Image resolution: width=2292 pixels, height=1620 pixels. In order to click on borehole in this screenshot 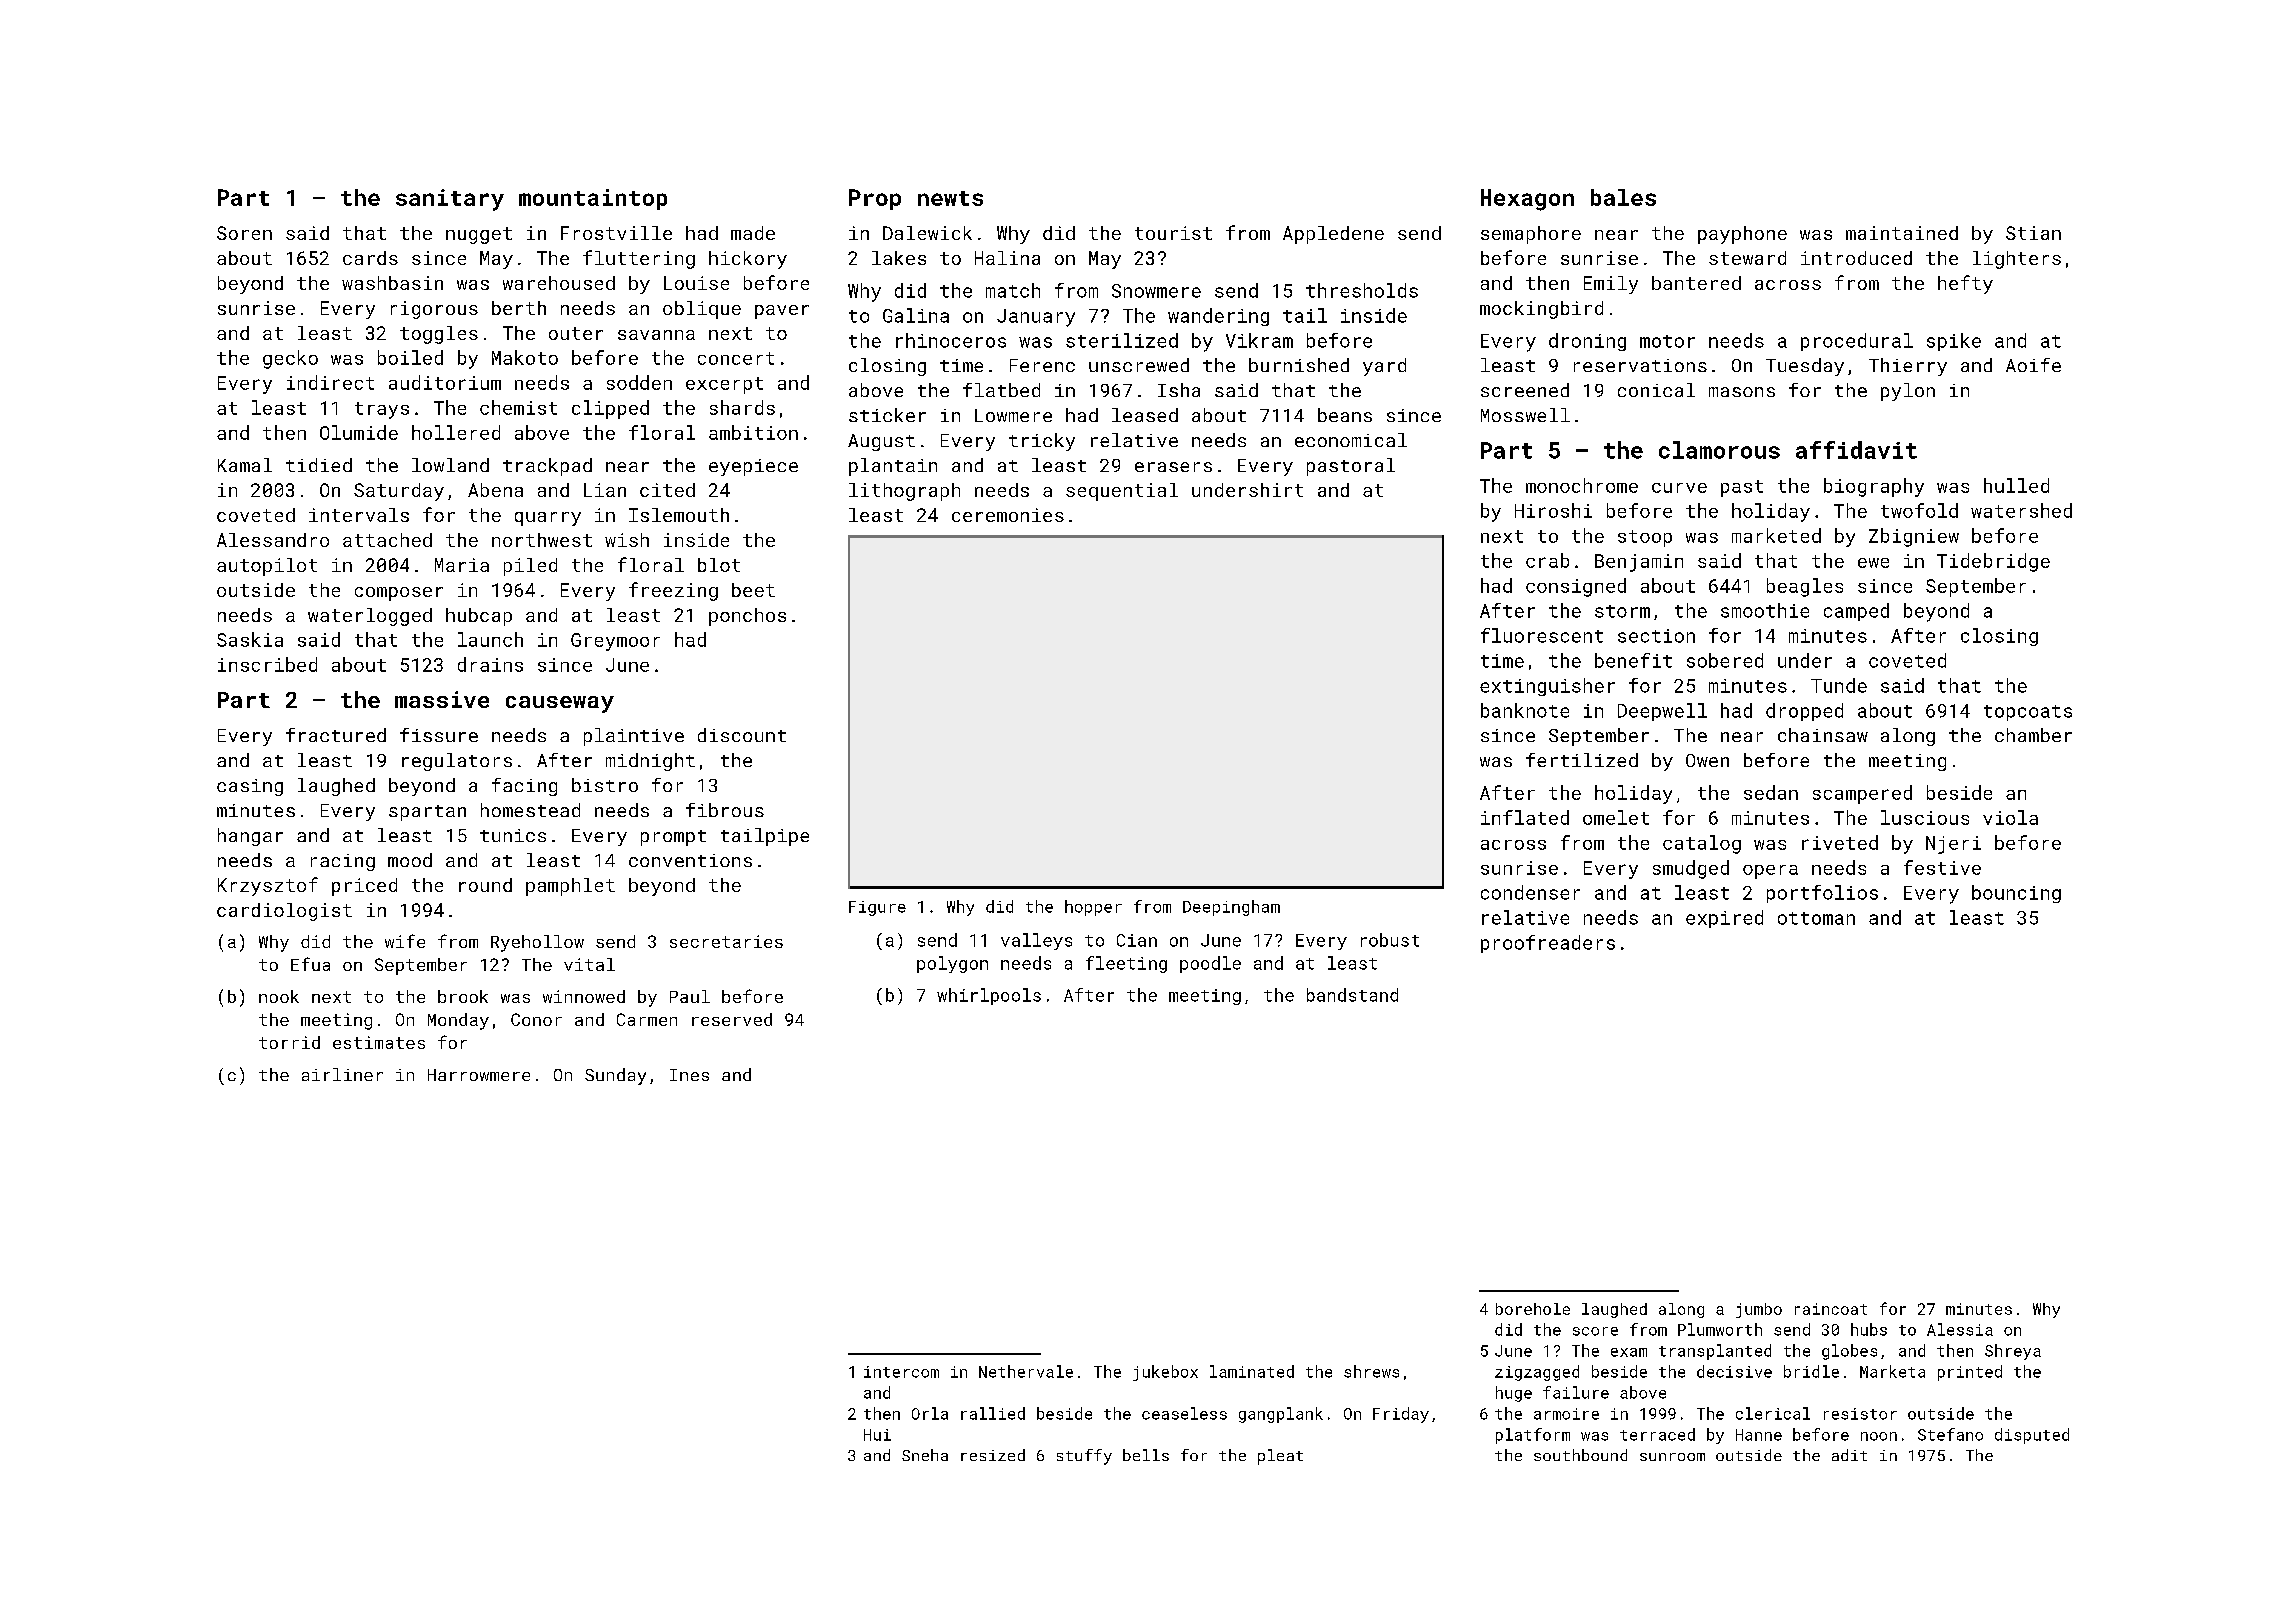, I will do `click(1533, 1309)`.
